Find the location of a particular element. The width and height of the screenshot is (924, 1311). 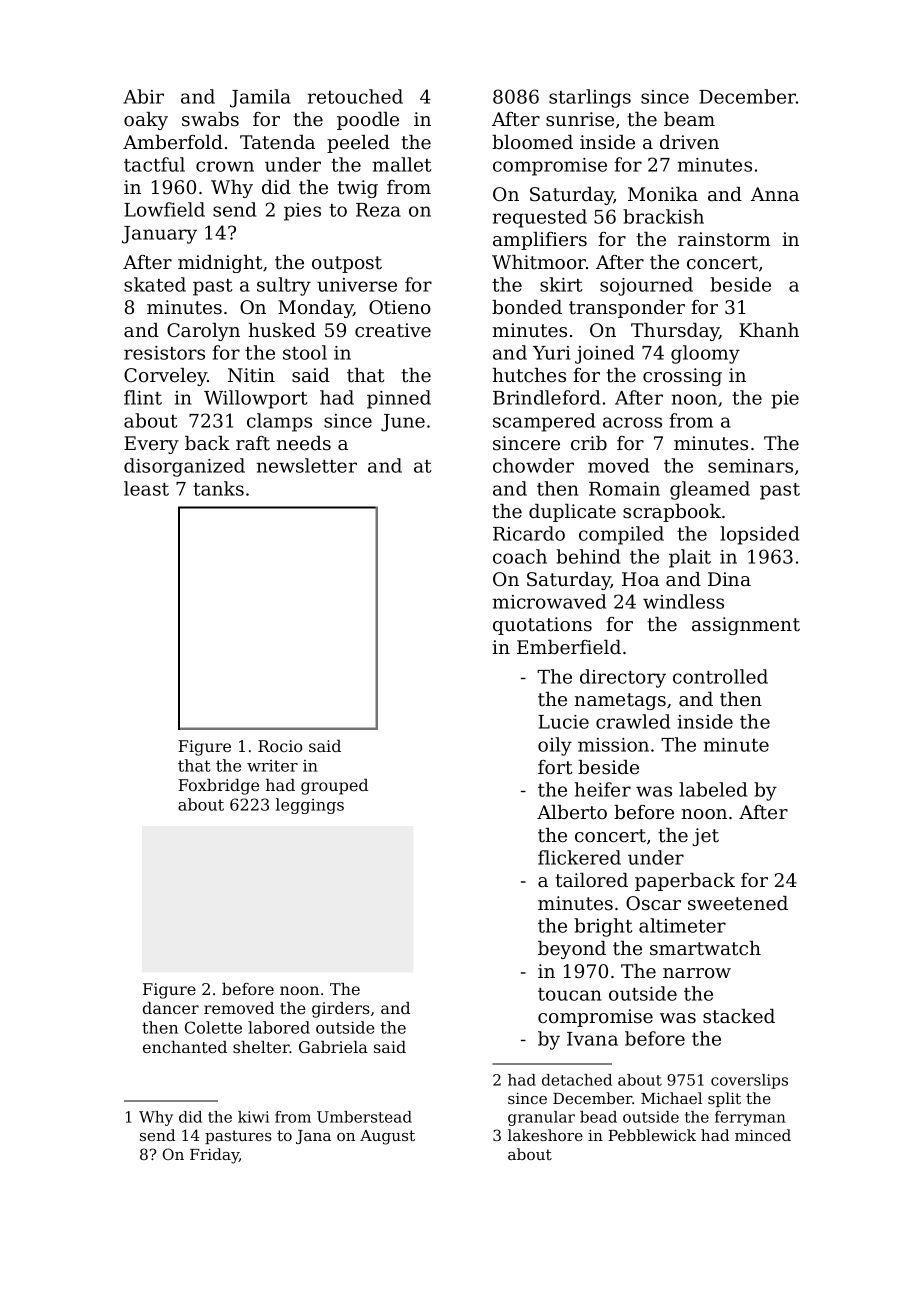

Khanh is located at coordinates (769, 330).
